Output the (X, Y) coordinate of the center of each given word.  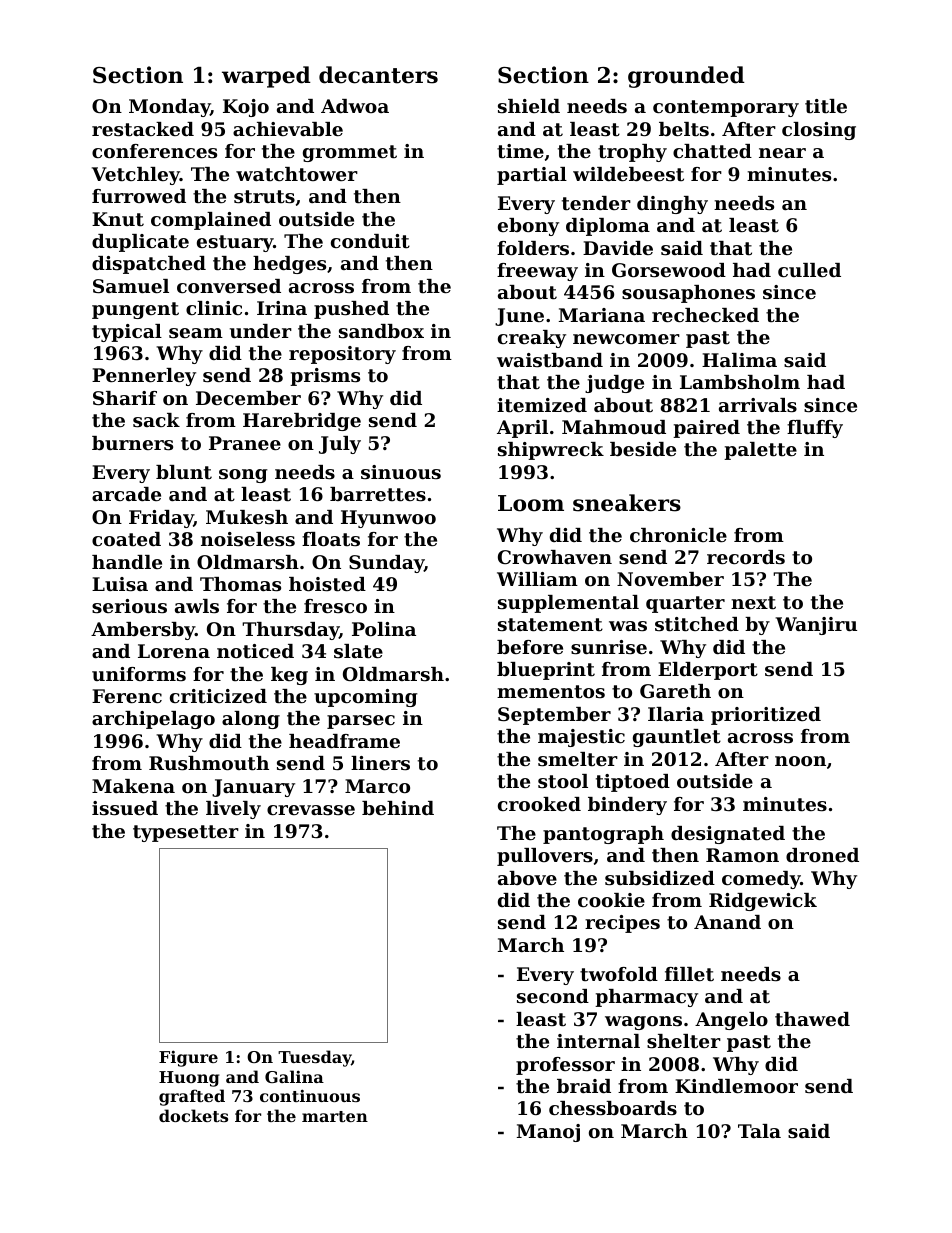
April (522, 429)
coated (126, 539)
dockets (193, 1115)
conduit (370, 241)
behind (398, 808)
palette (760, 451)
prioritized (766, 716)
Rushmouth (209, 763)
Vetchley (136, 176)
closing (819, 131)
